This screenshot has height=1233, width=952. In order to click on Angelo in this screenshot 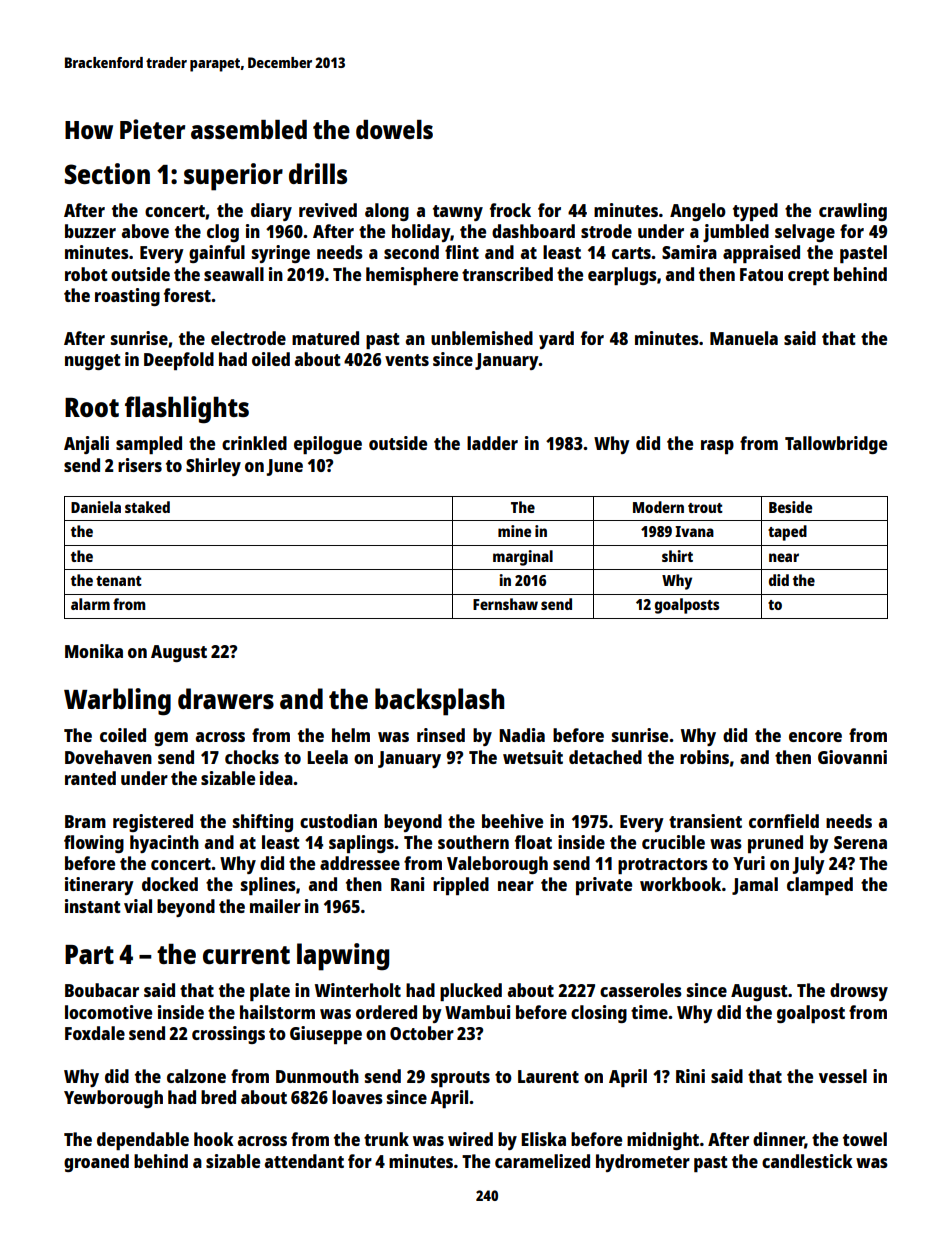, I will do `click(698, 212)`.
